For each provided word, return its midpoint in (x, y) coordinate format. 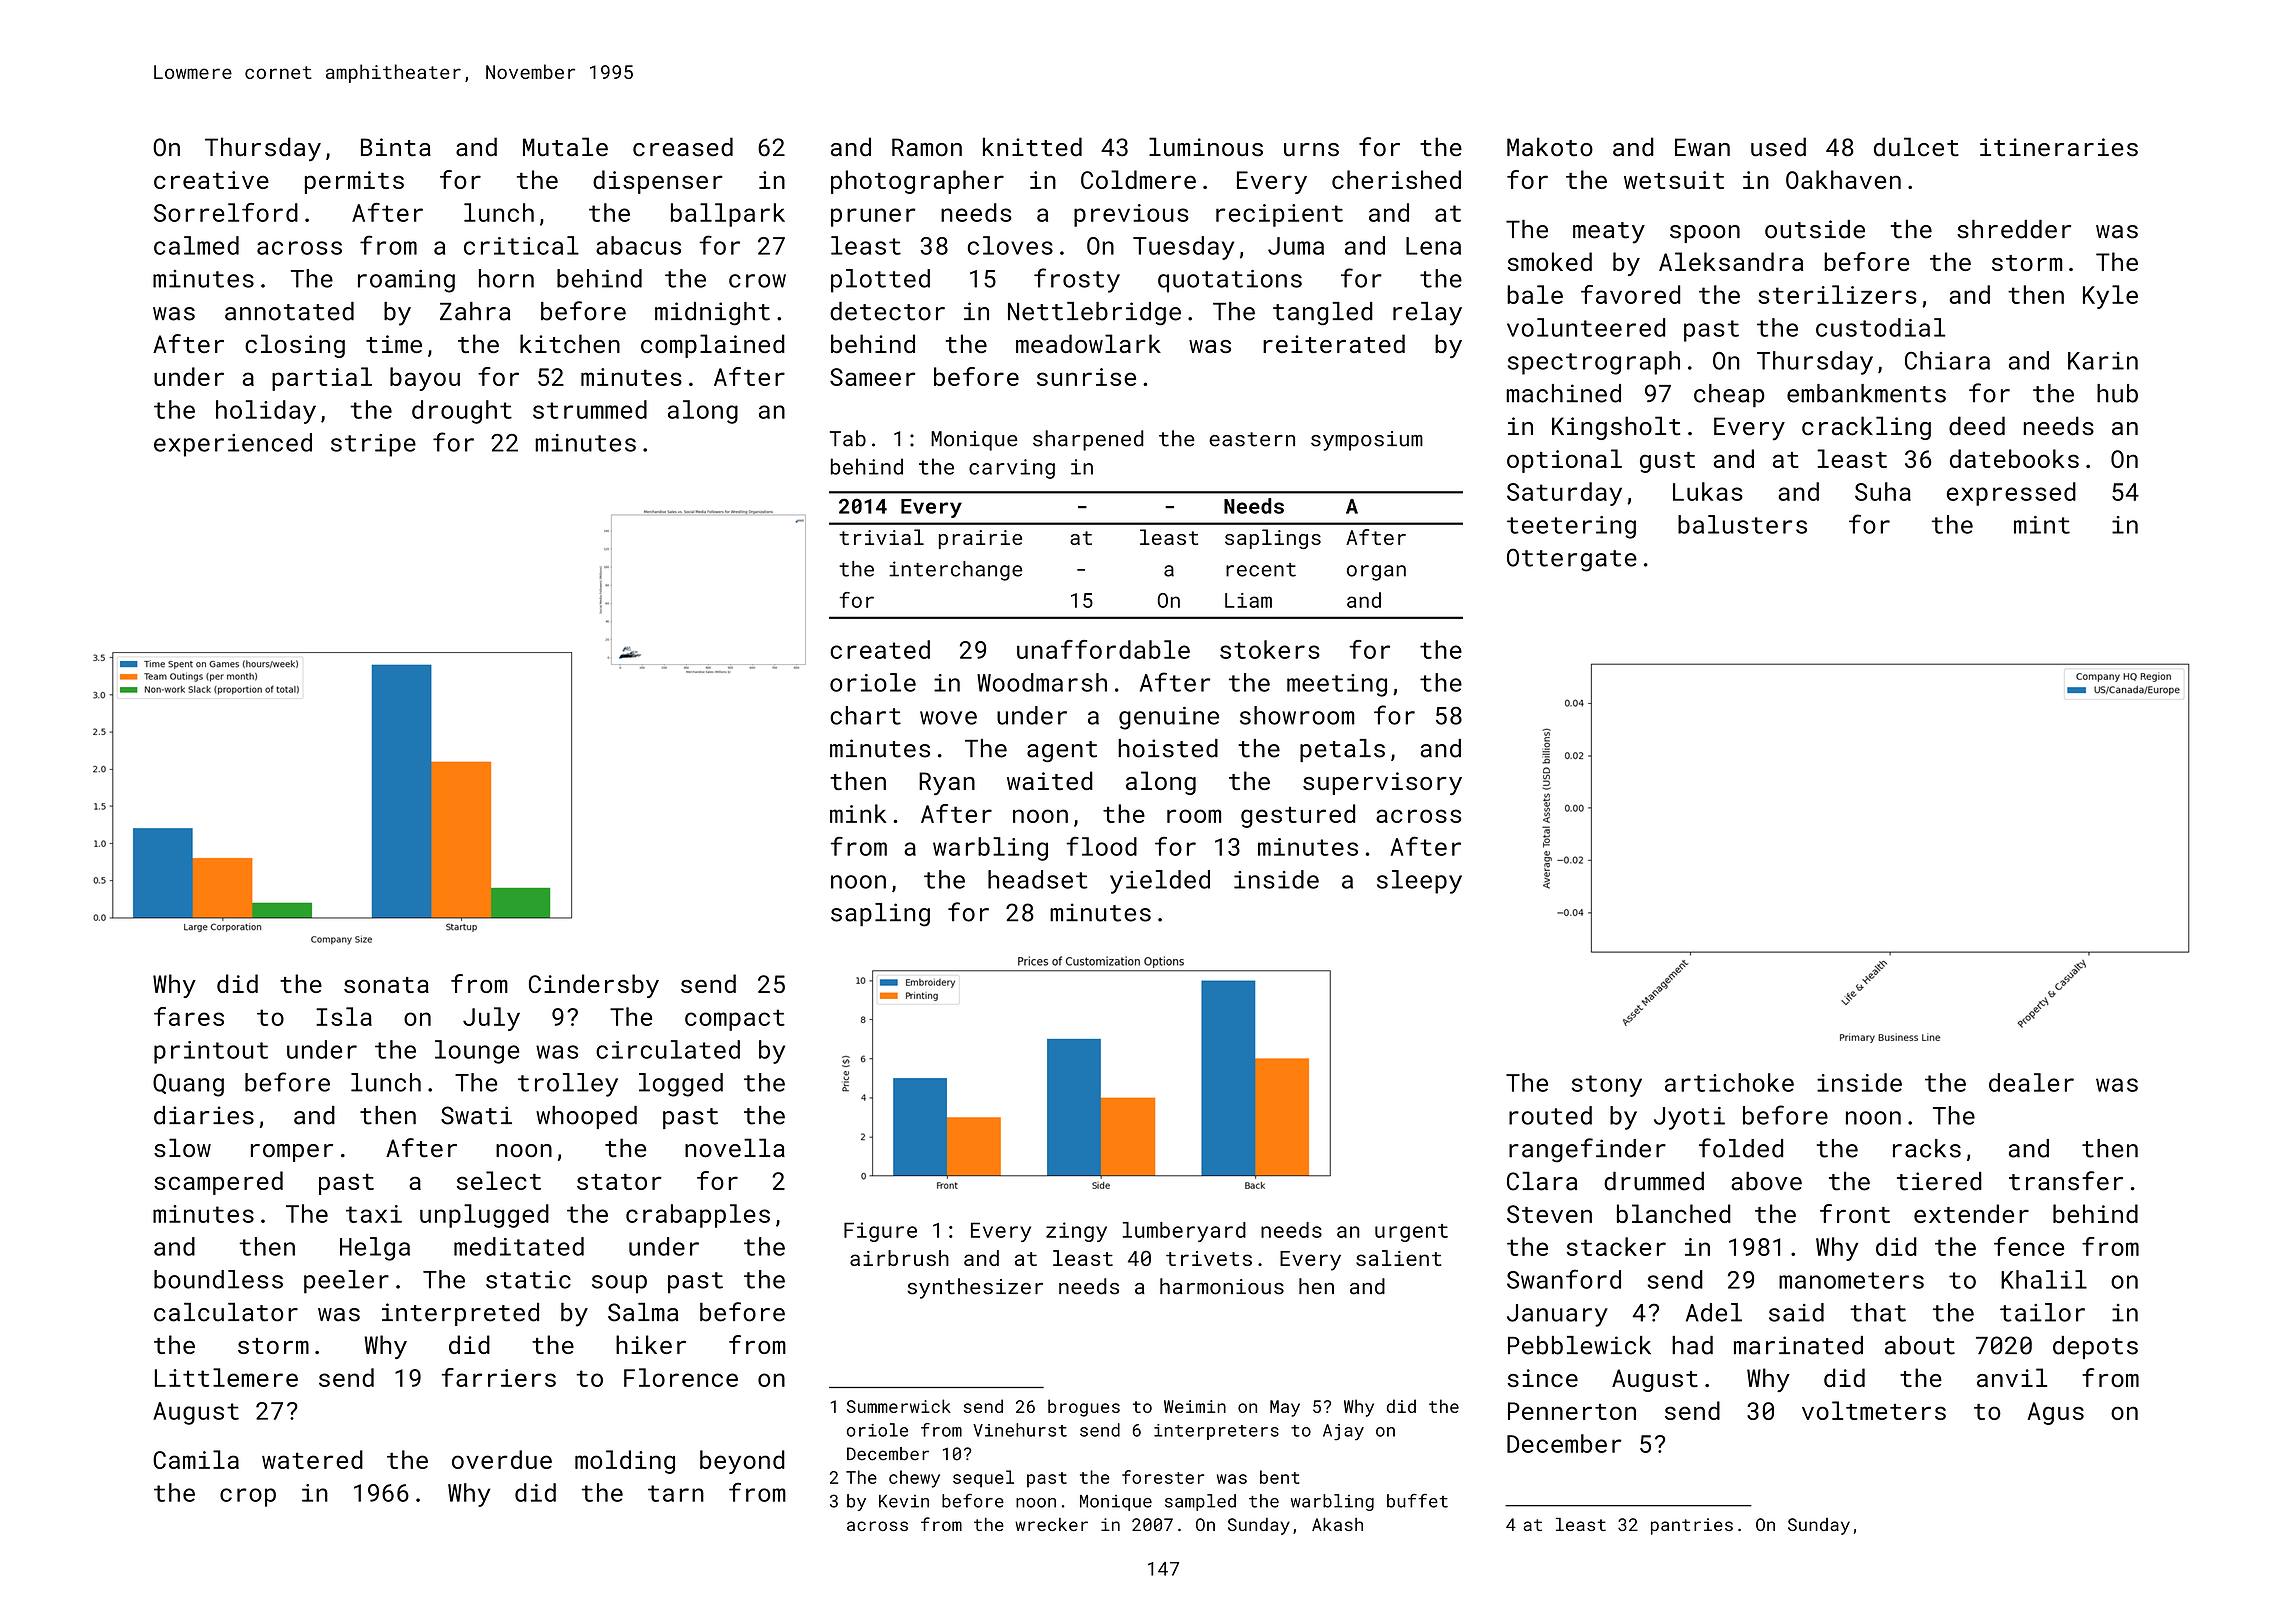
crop (248, 1497)
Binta (396, 147)
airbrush (899, 1258)
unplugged (484, 1216)
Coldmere (1138, 179)
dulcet (1916, 147)
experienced (233, 445)
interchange (955, 571)
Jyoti (1689, 1118)
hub (2117, 393)
